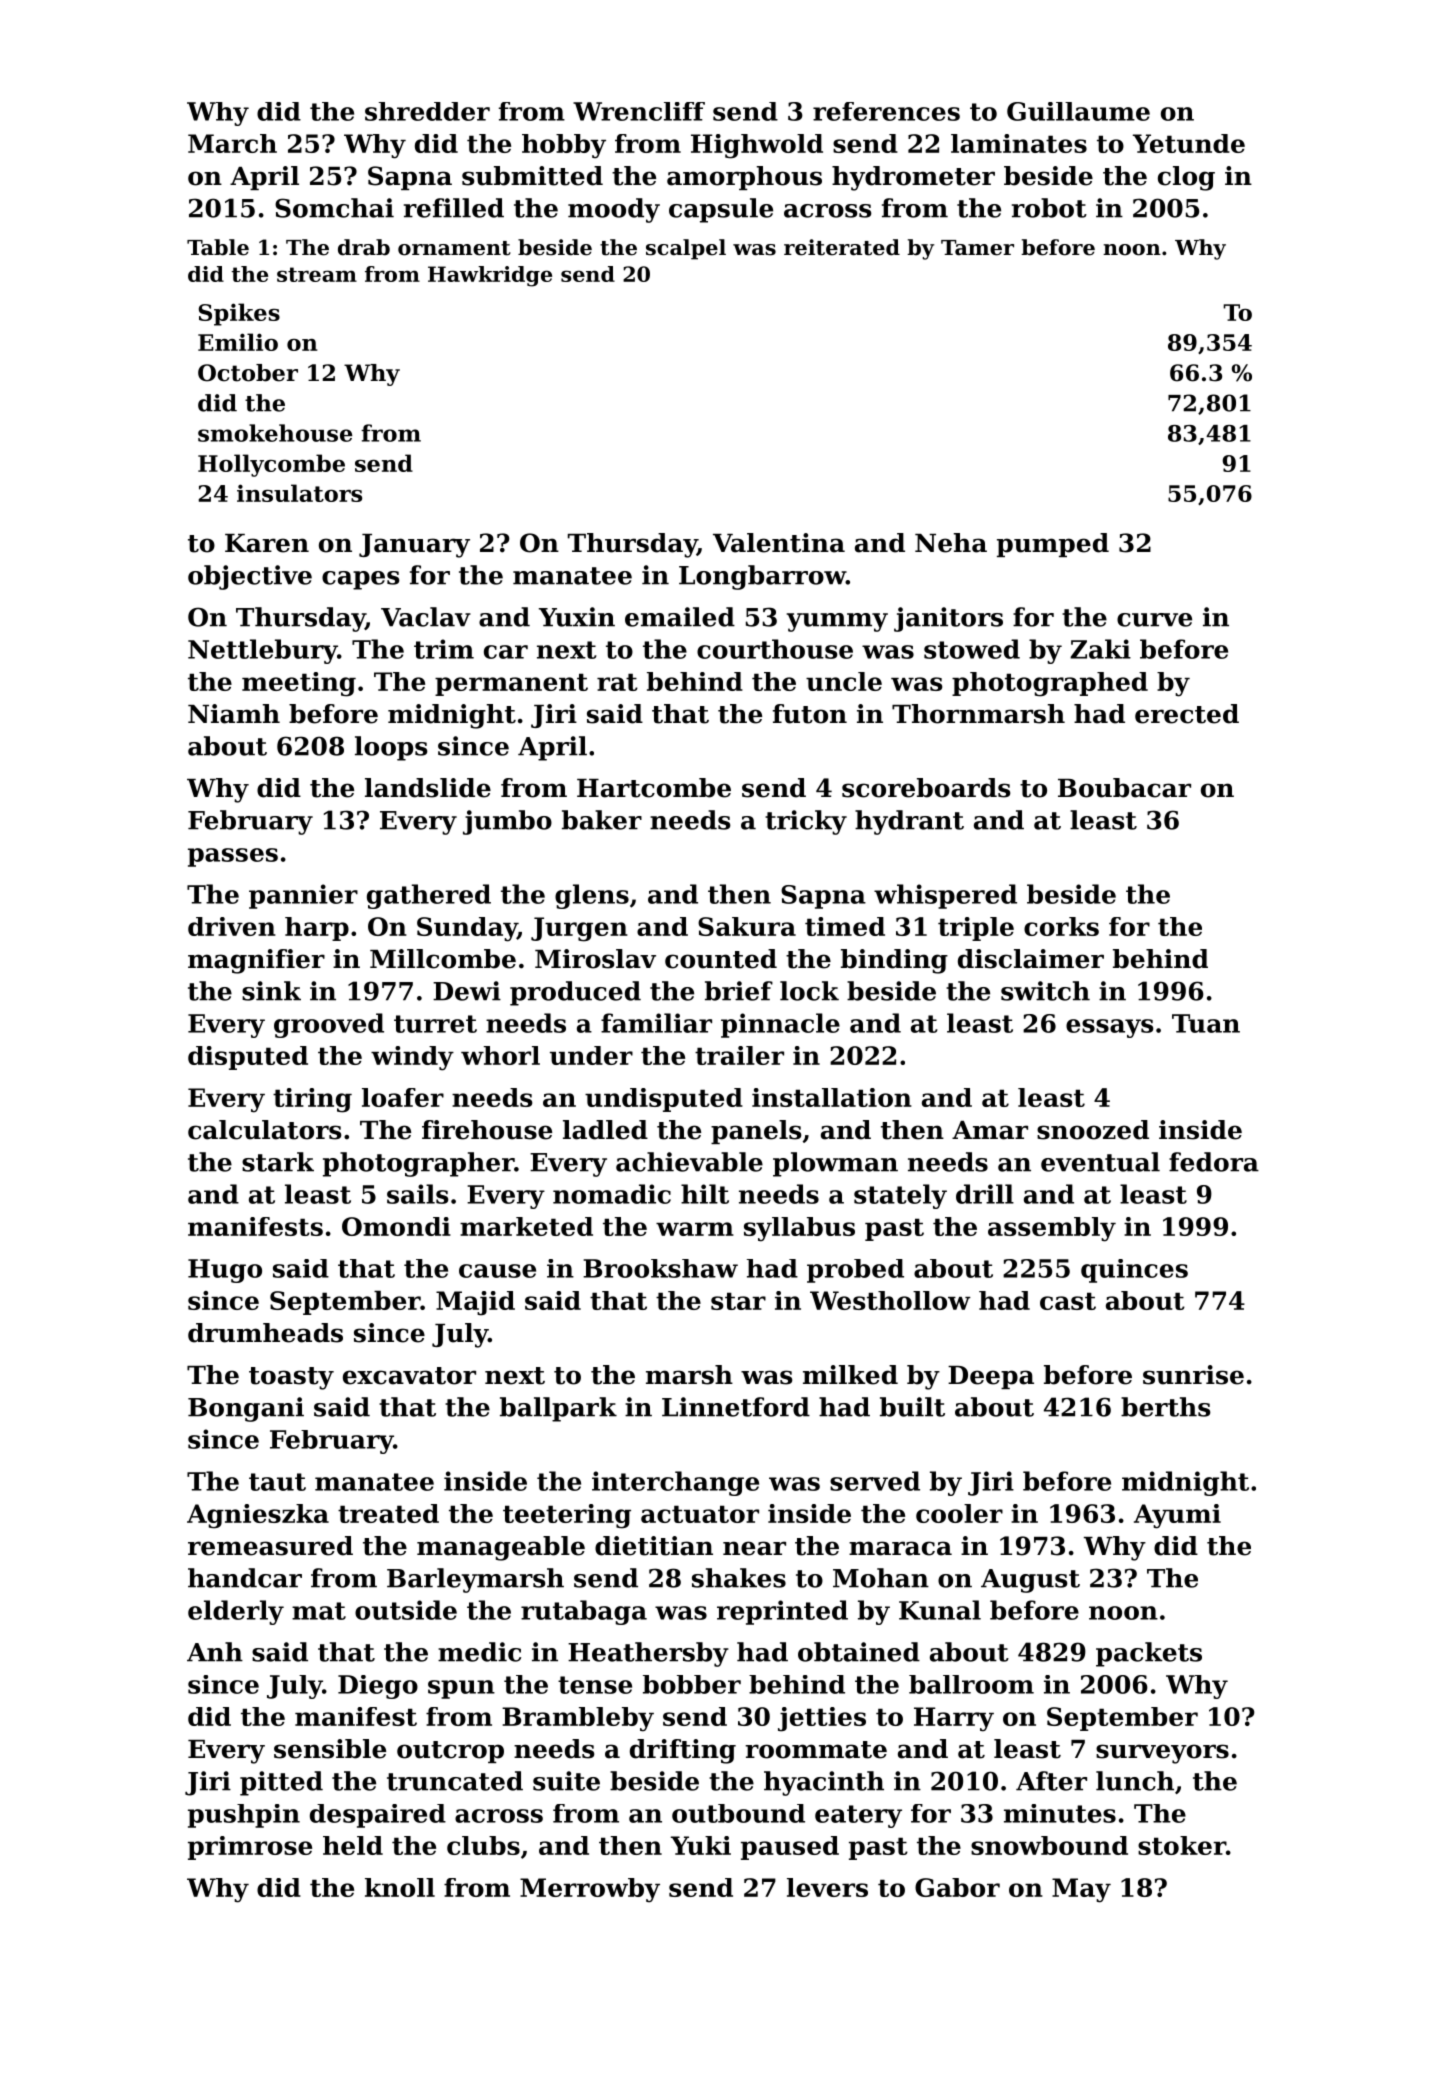  I want to click on corks, so click(1061, 926).
